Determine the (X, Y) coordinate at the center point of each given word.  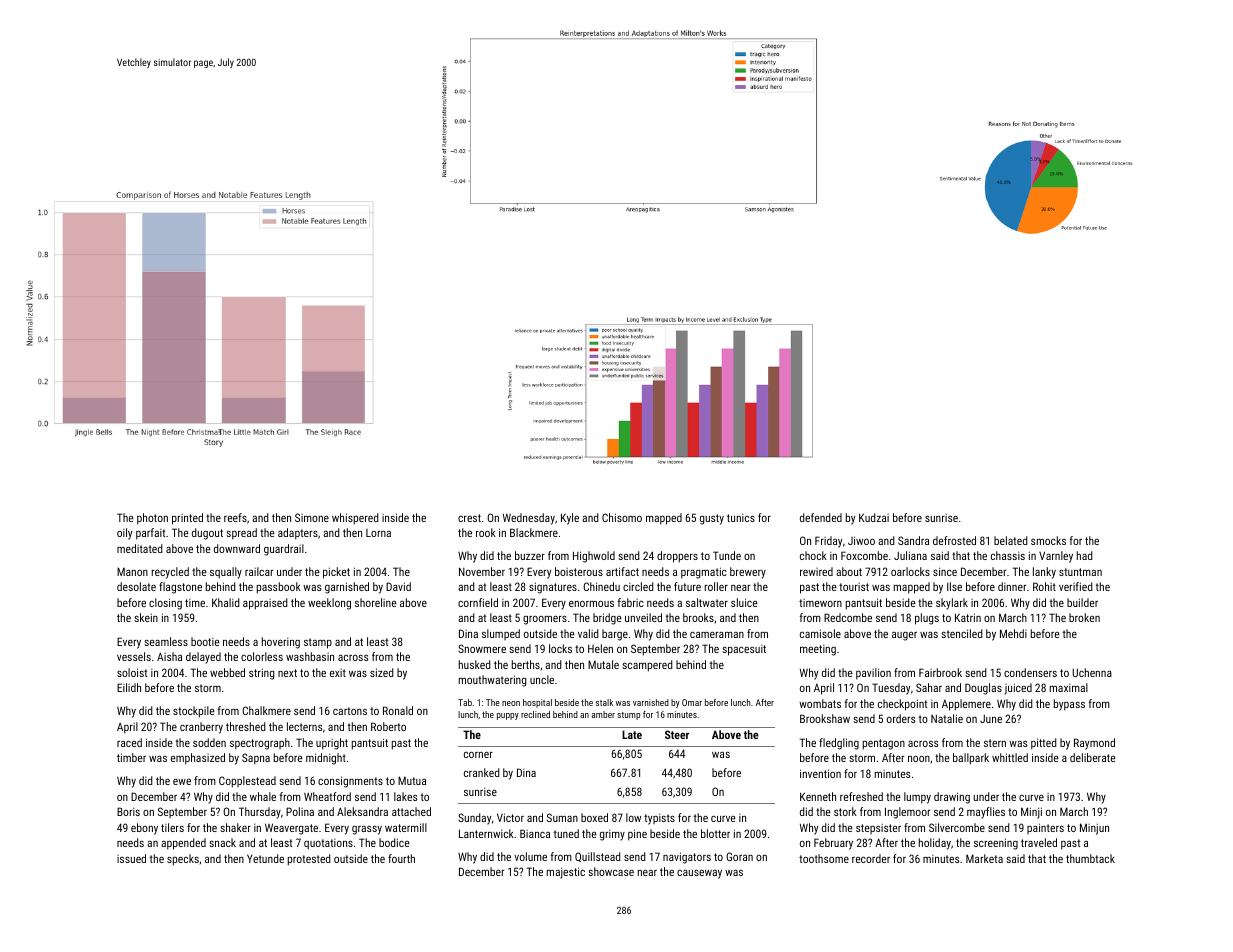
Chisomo (622, 517)
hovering (281, 643)
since (945, 571)
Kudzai (874, 517)
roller (716, 586)
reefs (235, 517)
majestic (566, 873)
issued (131, 858)
